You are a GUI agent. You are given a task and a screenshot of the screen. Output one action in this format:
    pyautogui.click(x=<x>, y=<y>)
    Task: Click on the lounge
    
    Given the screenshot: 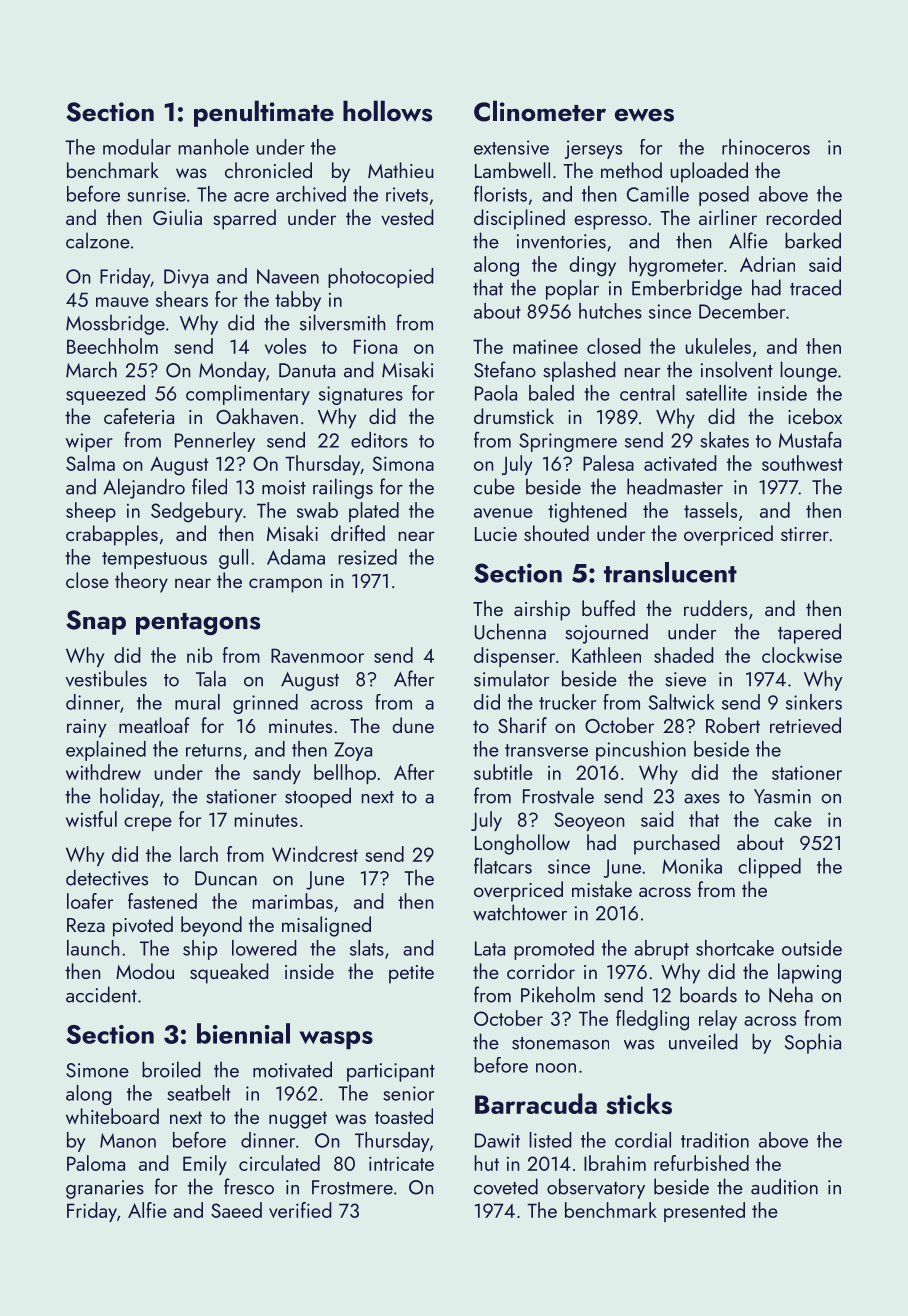 What is the action you would take?
    pyautogui.click(x=808, y=371)
